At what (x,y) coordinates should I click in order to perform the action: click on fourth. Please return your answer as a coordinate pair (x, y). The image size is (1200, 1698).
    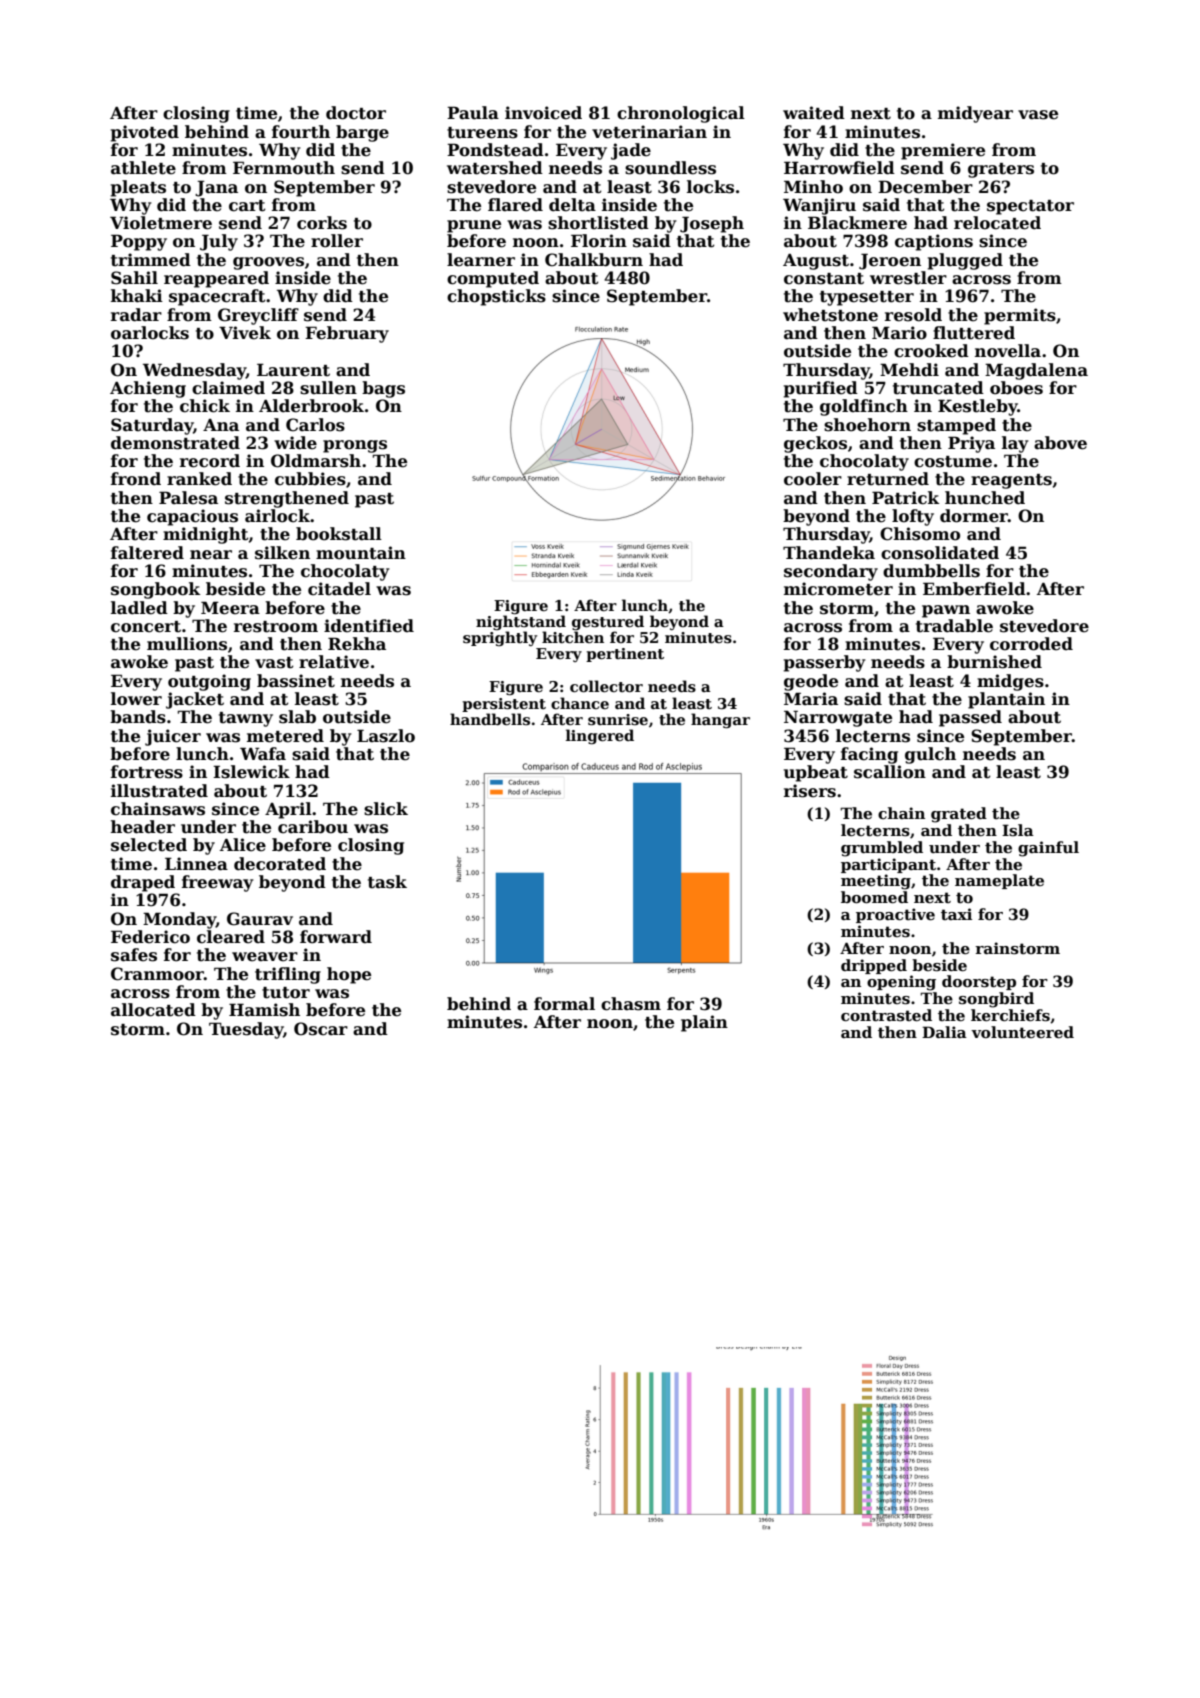
    Looking at the image, I should click on (301, 132).
